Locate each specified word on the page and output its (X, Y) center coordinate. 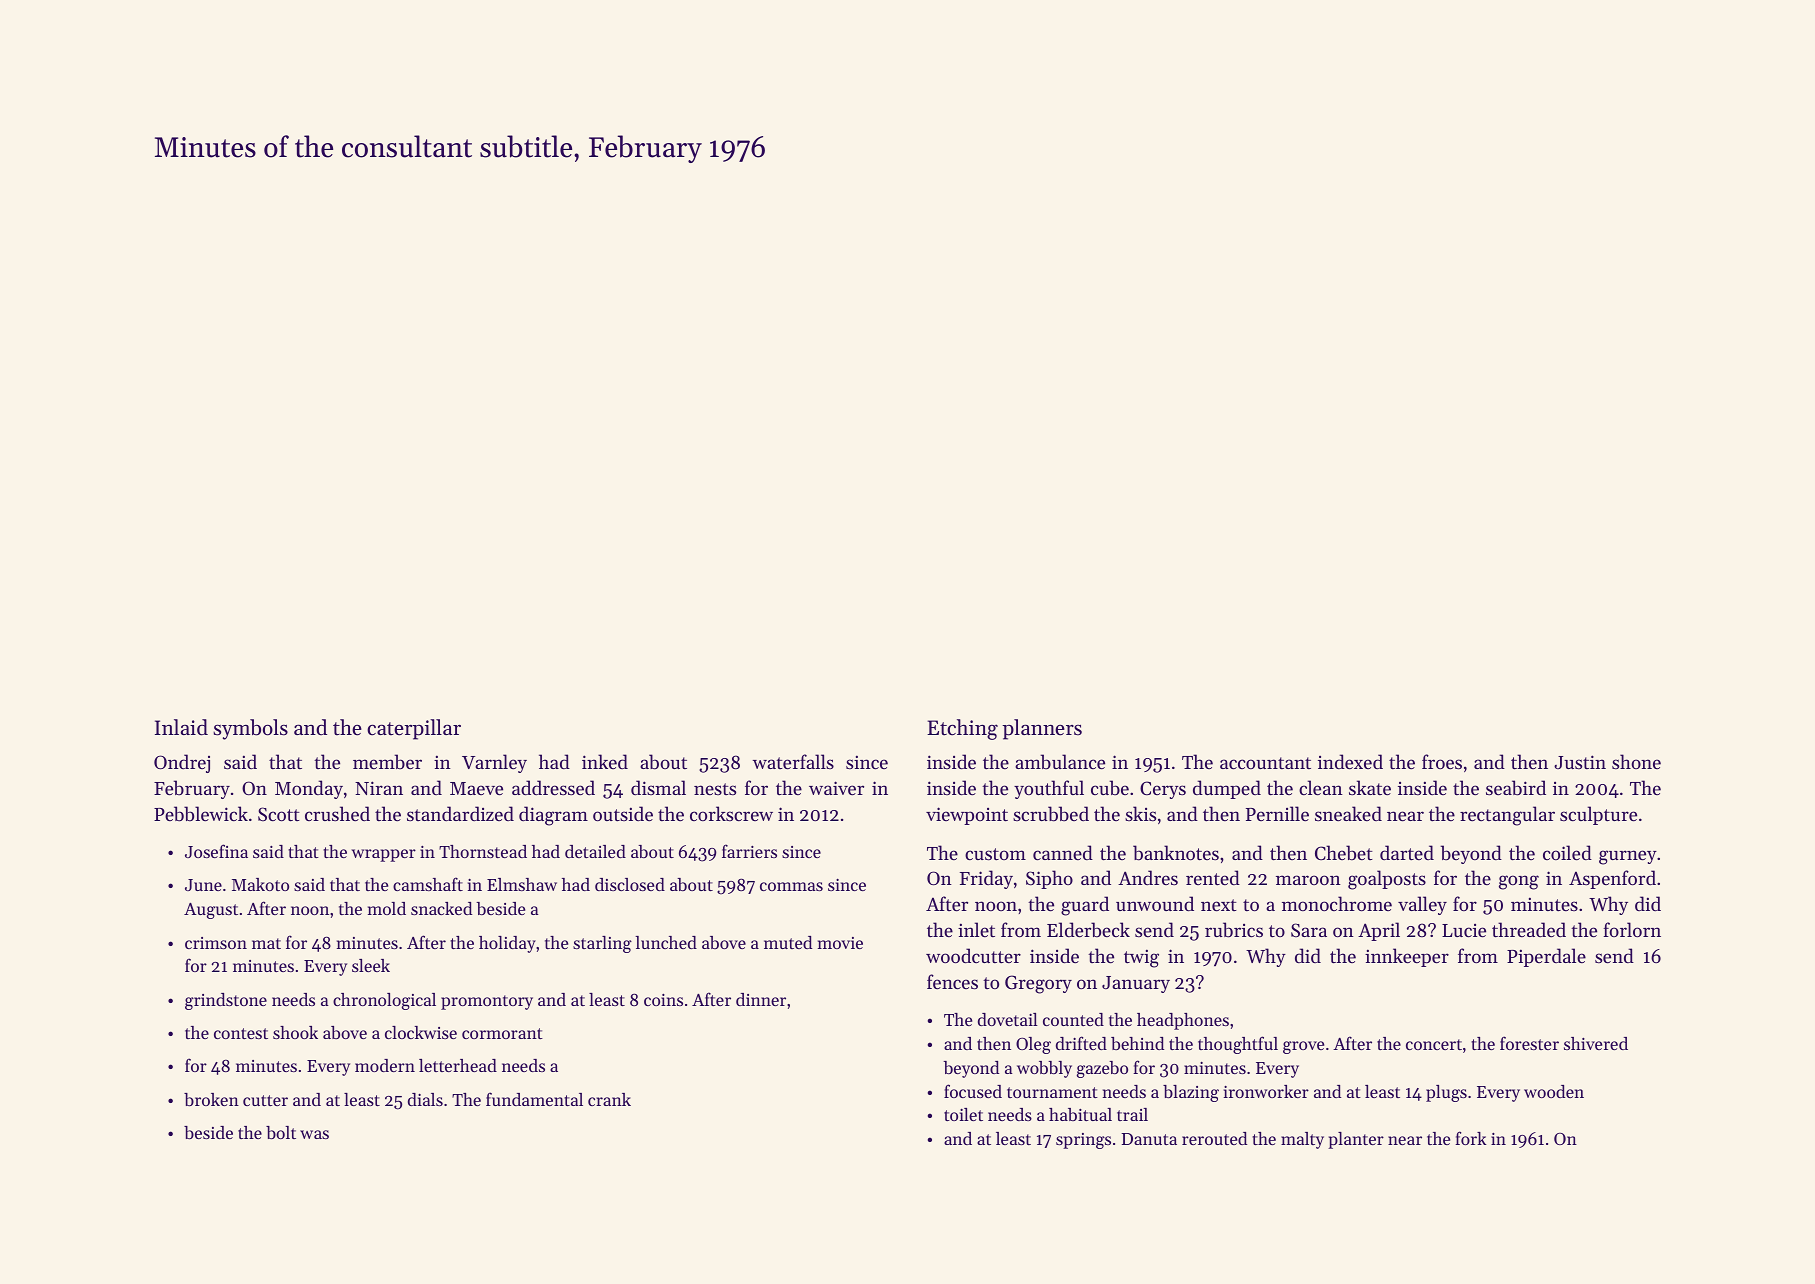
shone (1636, 761)
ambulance (1060, 762)
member (387, 762)
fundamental (534, 1099)
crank (609, 1099)
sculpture (1598, 815)
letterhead (458, 1065)
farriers (749, 851)
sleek (371, 965)
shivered (1596, 1043)
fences (952, 981)
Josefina (216, 851)
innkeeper (1407, 957)
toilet (963, 1114)
